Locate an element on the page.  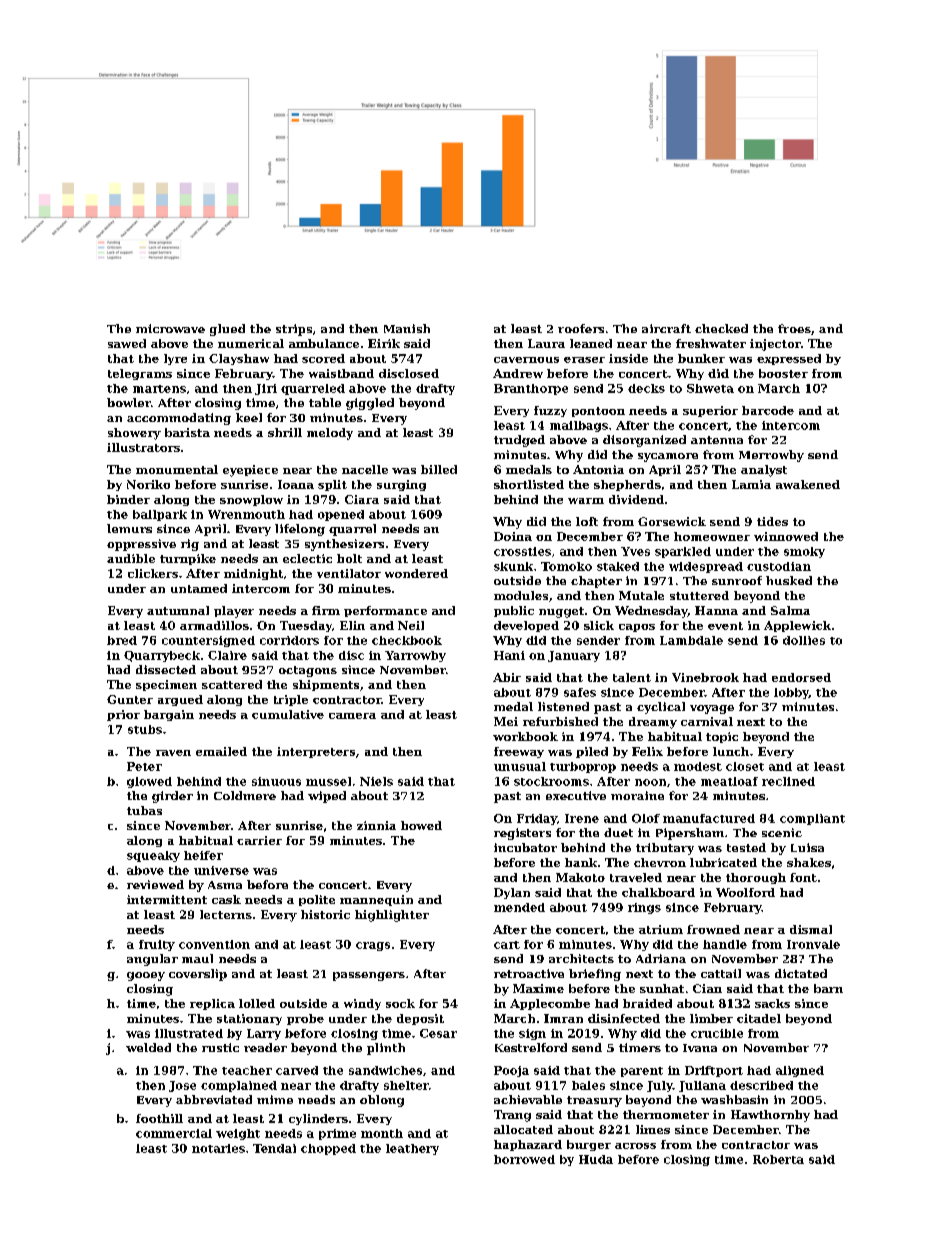
Hani is located at coordinates (509, 655).
